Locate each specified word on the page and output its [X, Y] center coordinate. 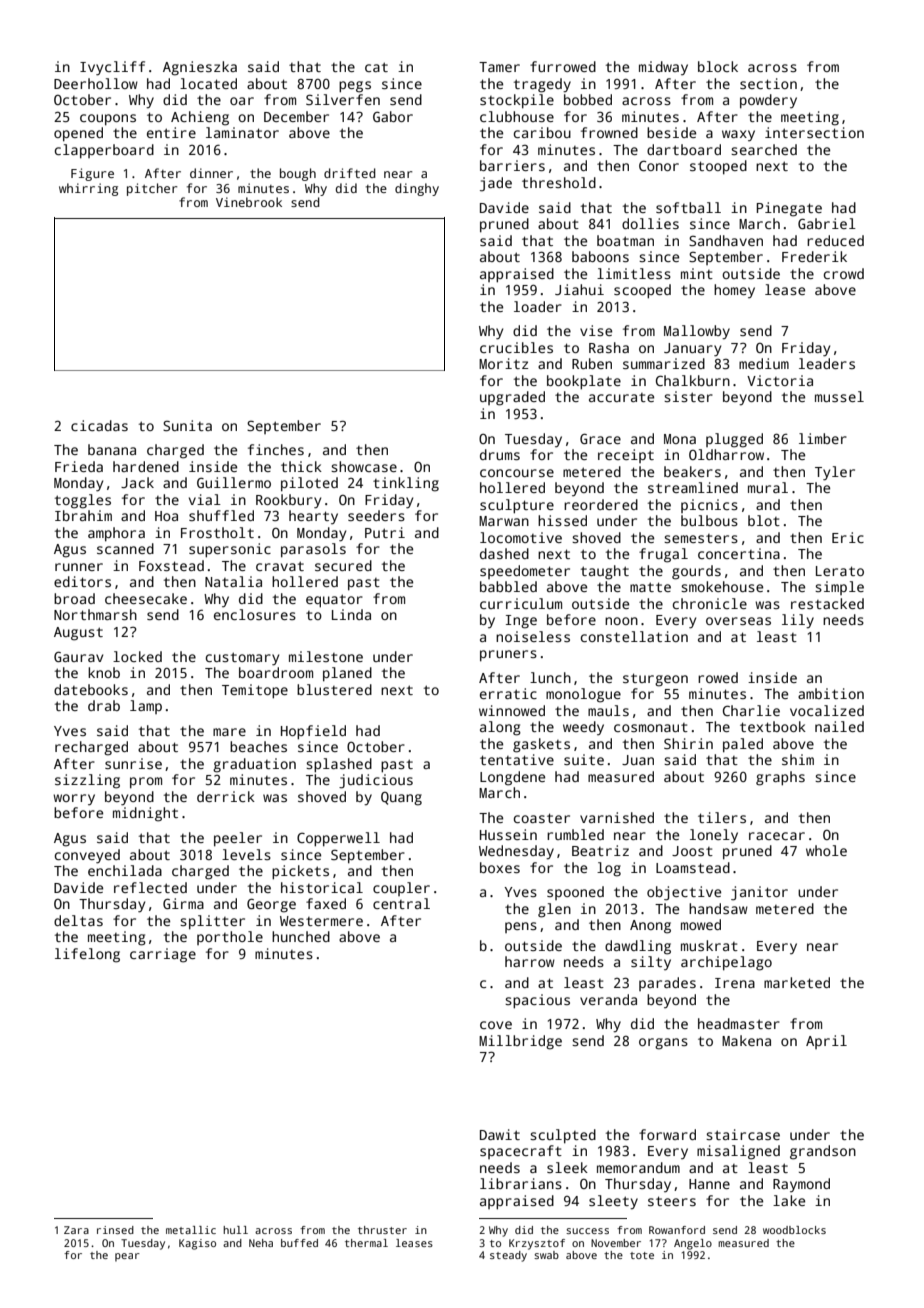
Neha [261, 1243]
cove [496, 1025]
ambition [831, 693]
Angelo [693, 1244]
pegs [355, 87]
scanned [125, 548]
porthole [230, 938]
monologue [583, 695]
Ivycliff [112, 68]
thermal [366, 1243]
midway [663, 68]
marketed [797, 982]
